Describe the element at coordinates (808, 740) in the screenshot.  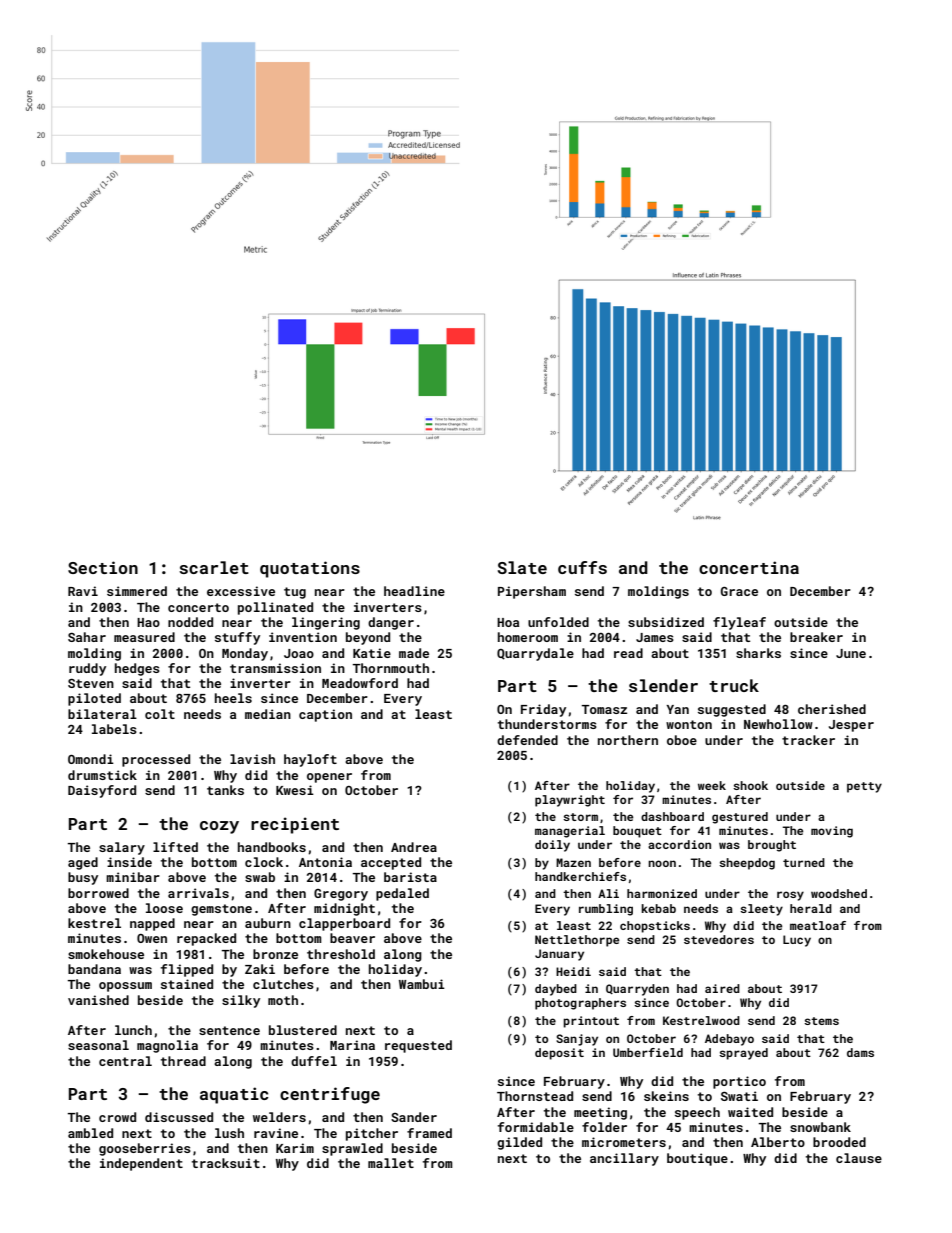
I see `tracker` at that location.
